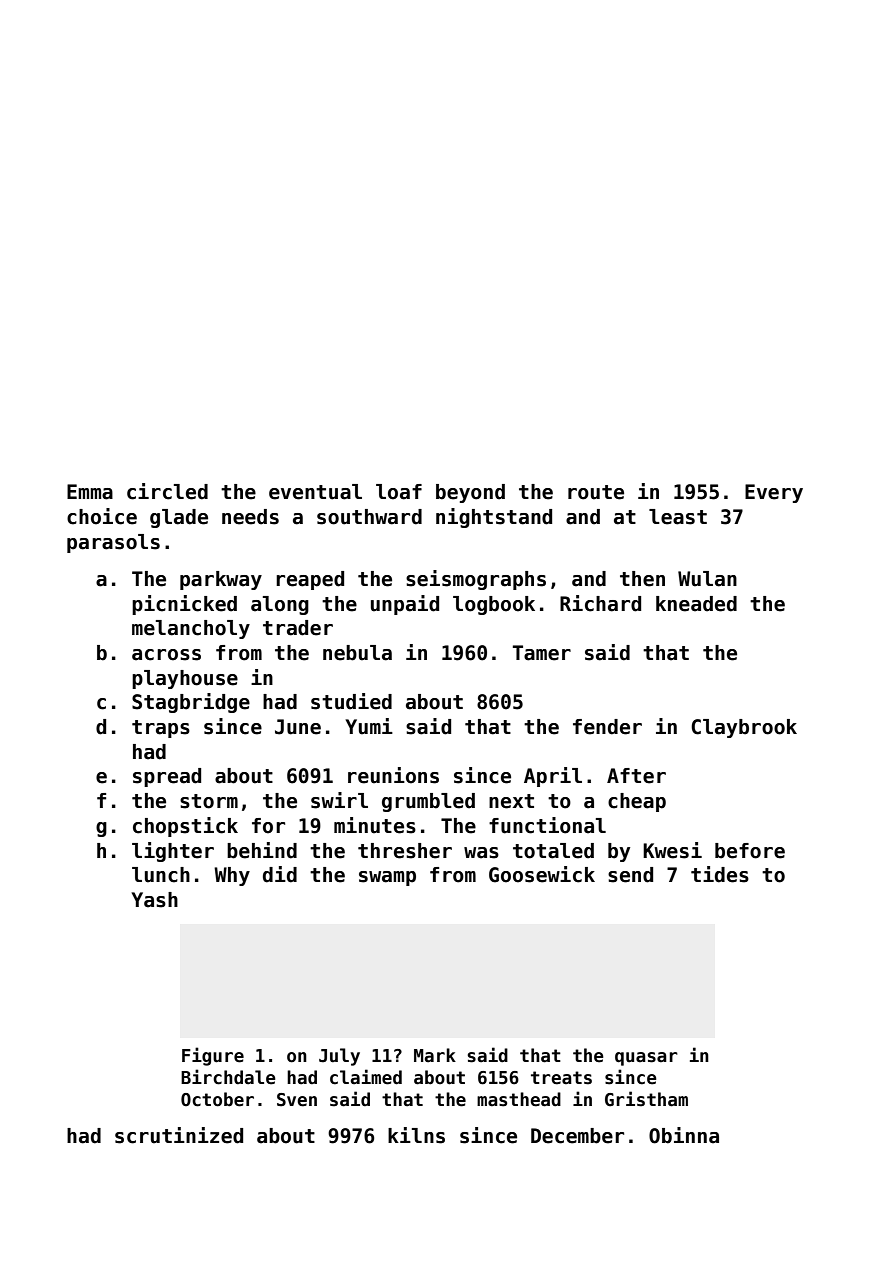  Describe the element at coordinates (179, 1135) in the document. I see `scrutinized` at that location.
